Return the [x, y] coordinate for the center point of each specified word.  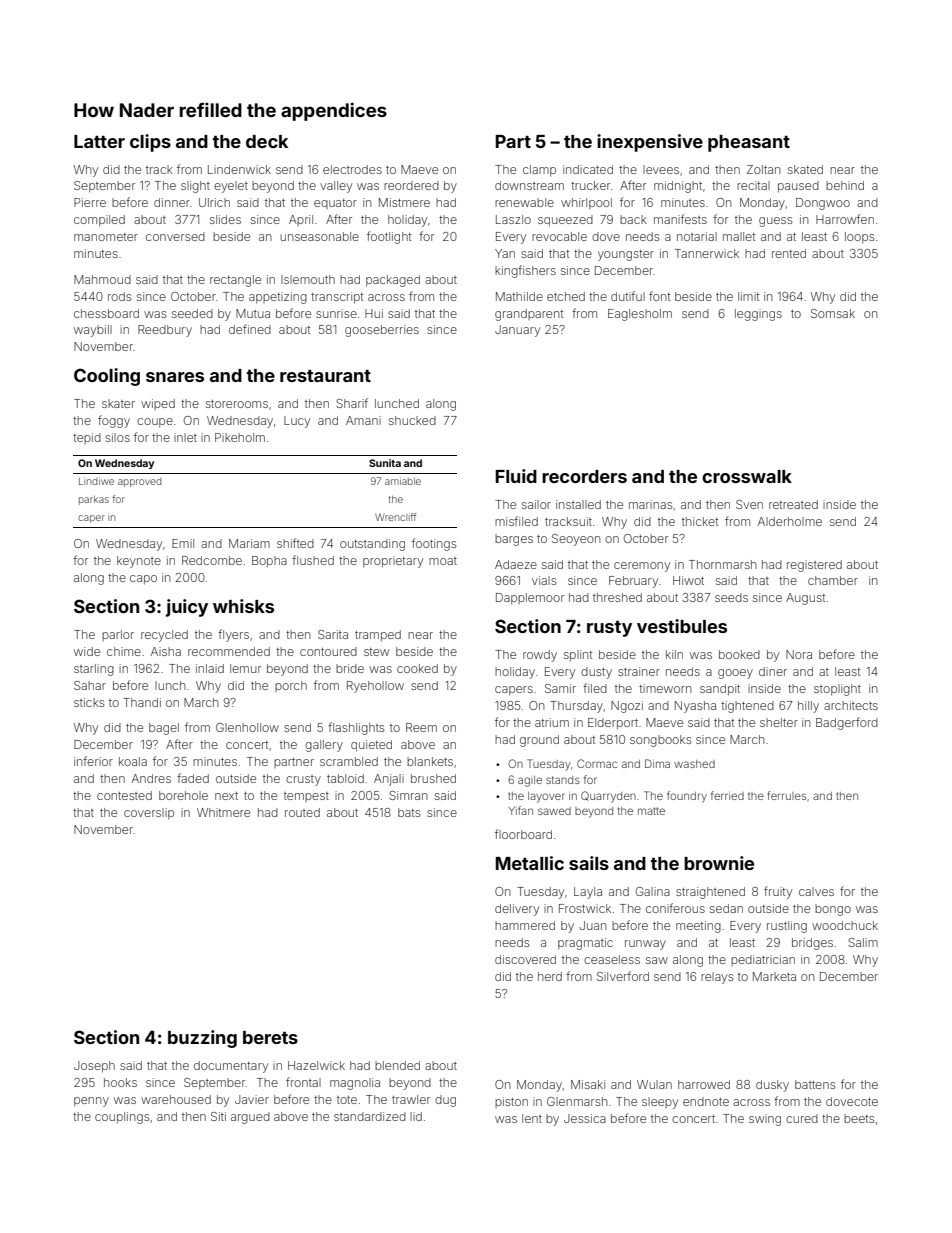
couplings [122, 1118]
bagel [164, 729]
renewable [524, 202]
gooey [735, 674]
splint [578, 656]
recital [753, 185]
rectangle [235, 281]
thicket [700, 521]
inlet [185, 437]
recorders [584, 476]
